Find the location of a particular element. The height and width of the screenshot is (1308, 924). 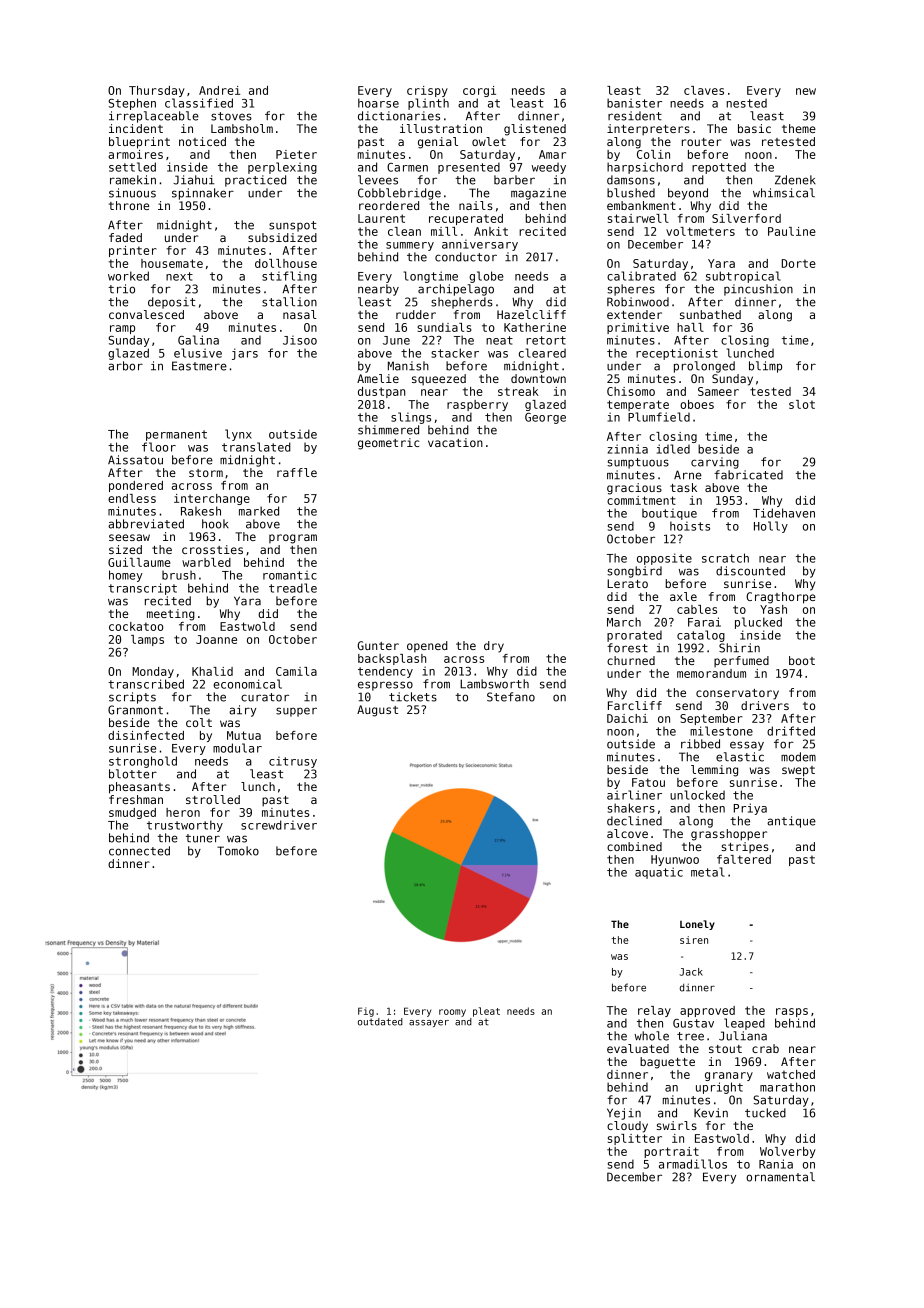

prolonged is located at coordinates (704, 367).
